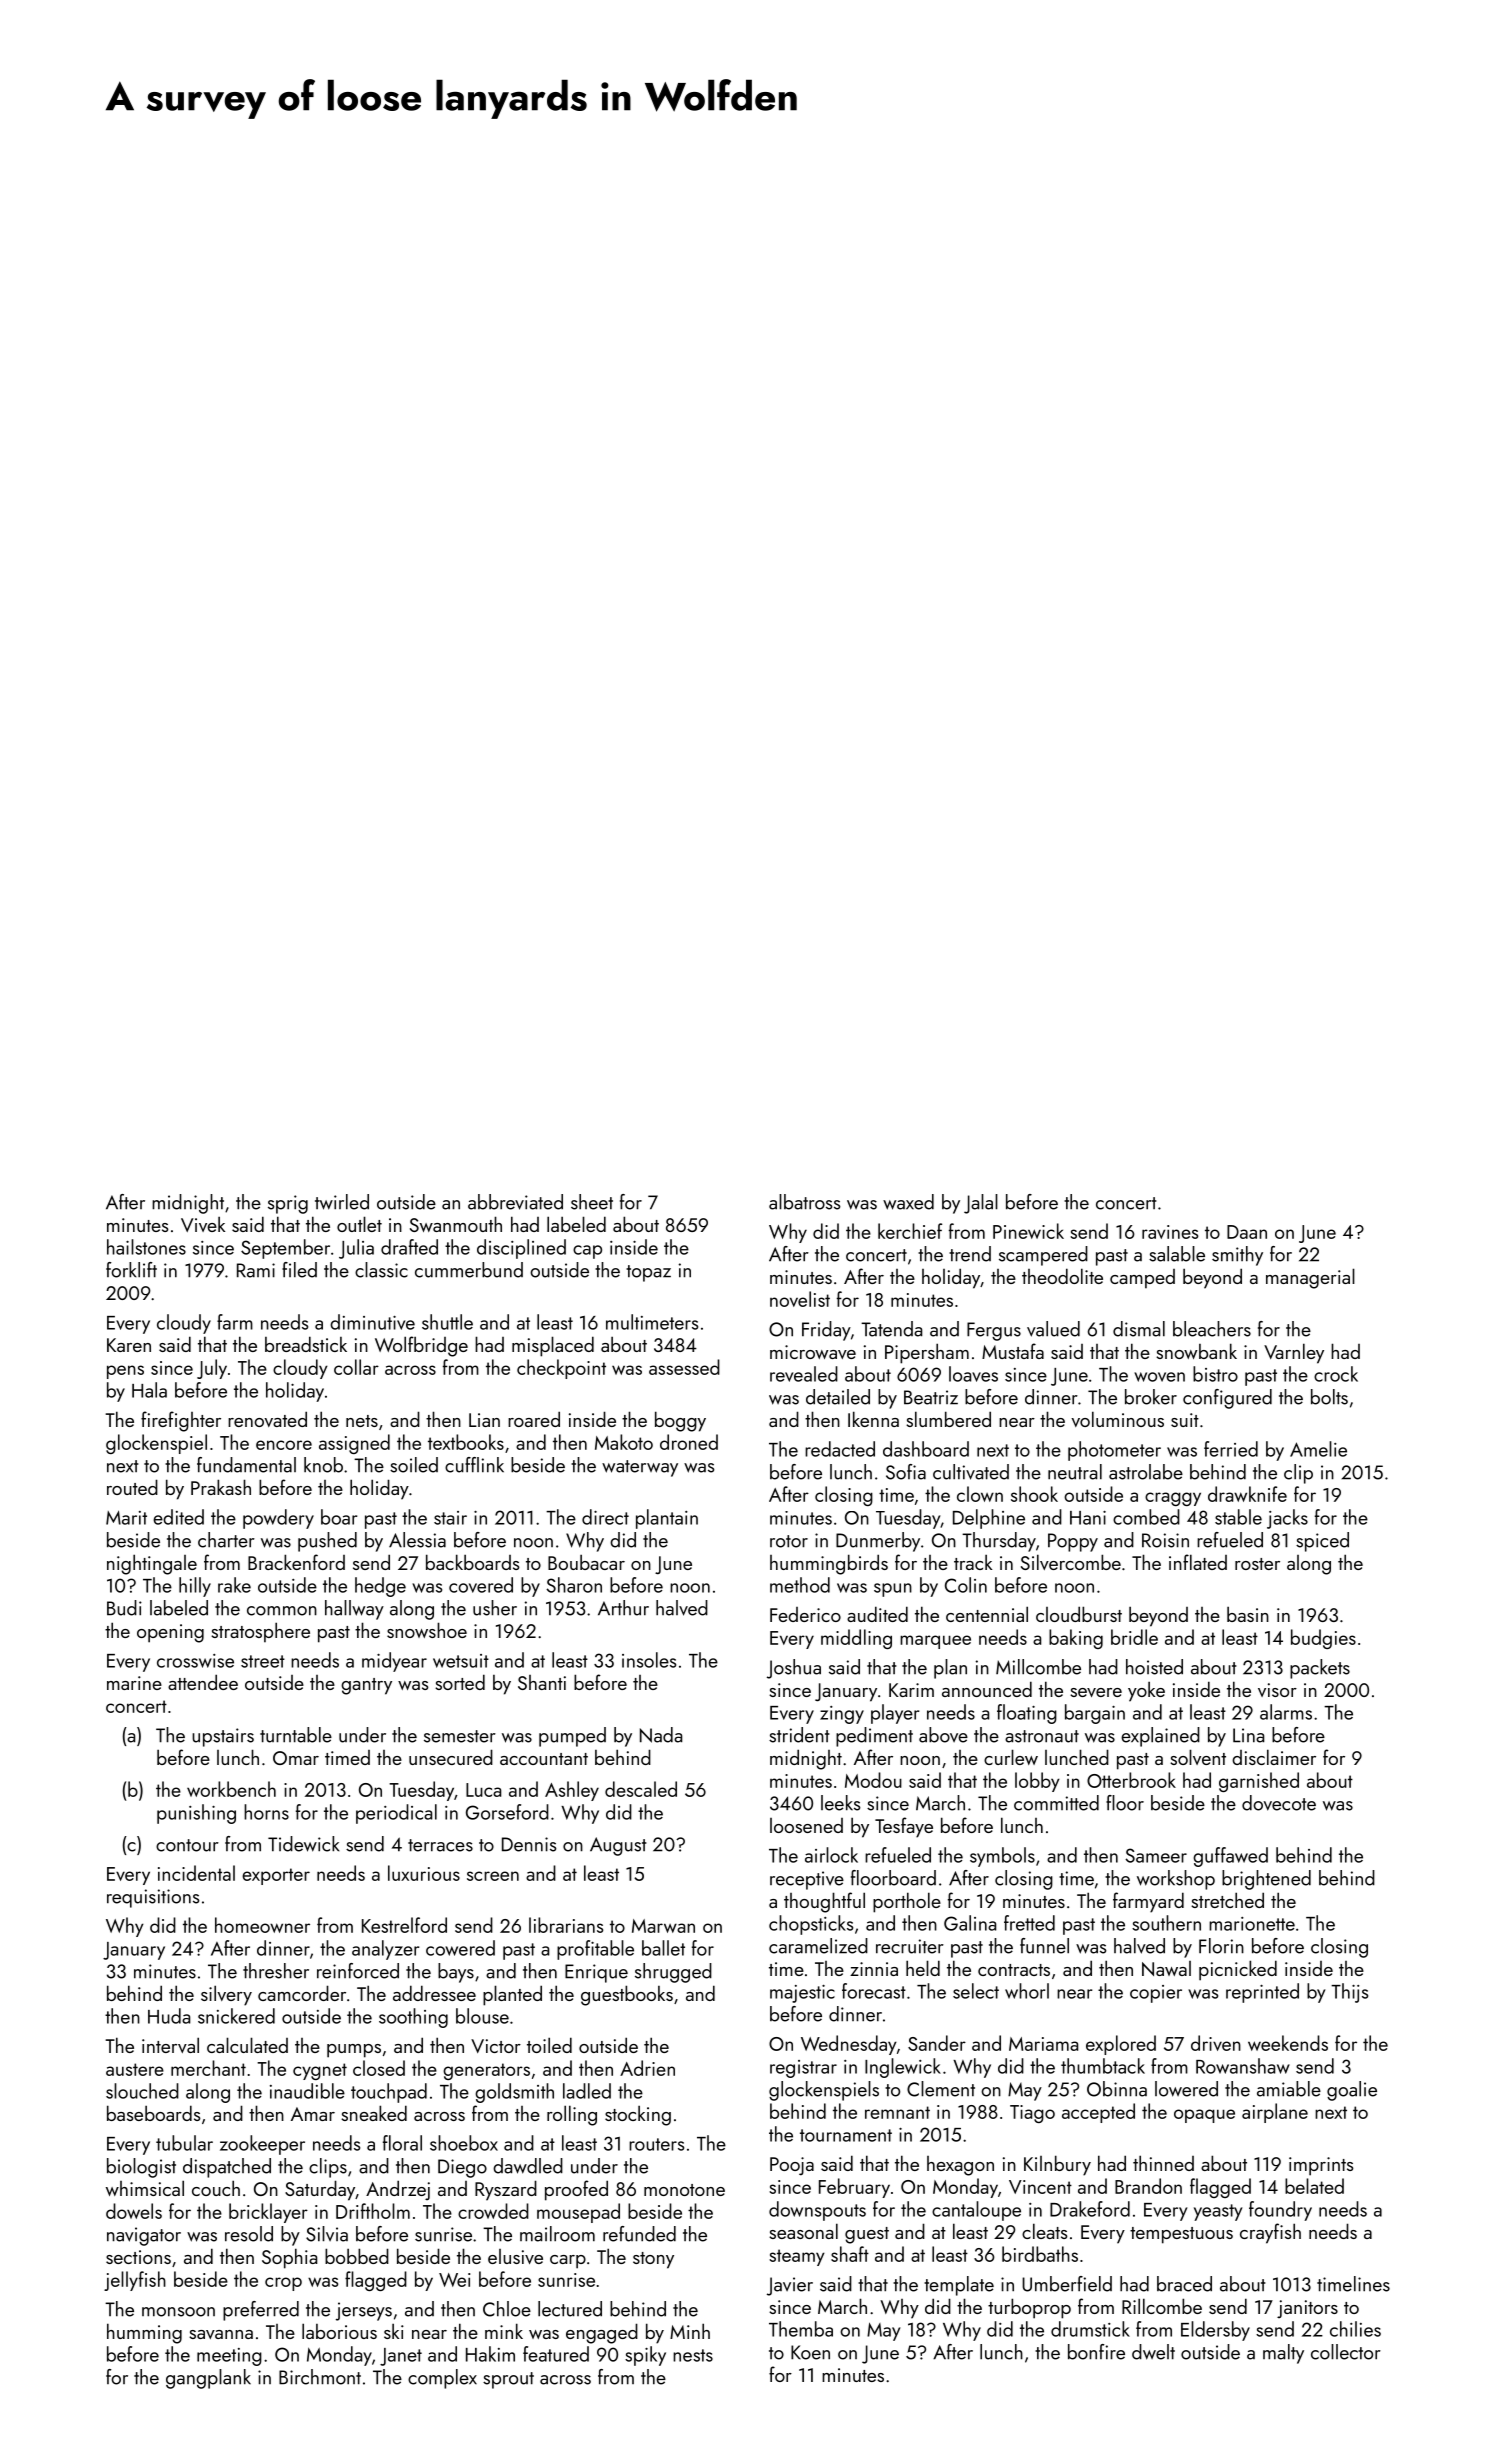 The width and height of the screenshot is (1496, 2464). I want to click on shaft, so click(850, 2254).
